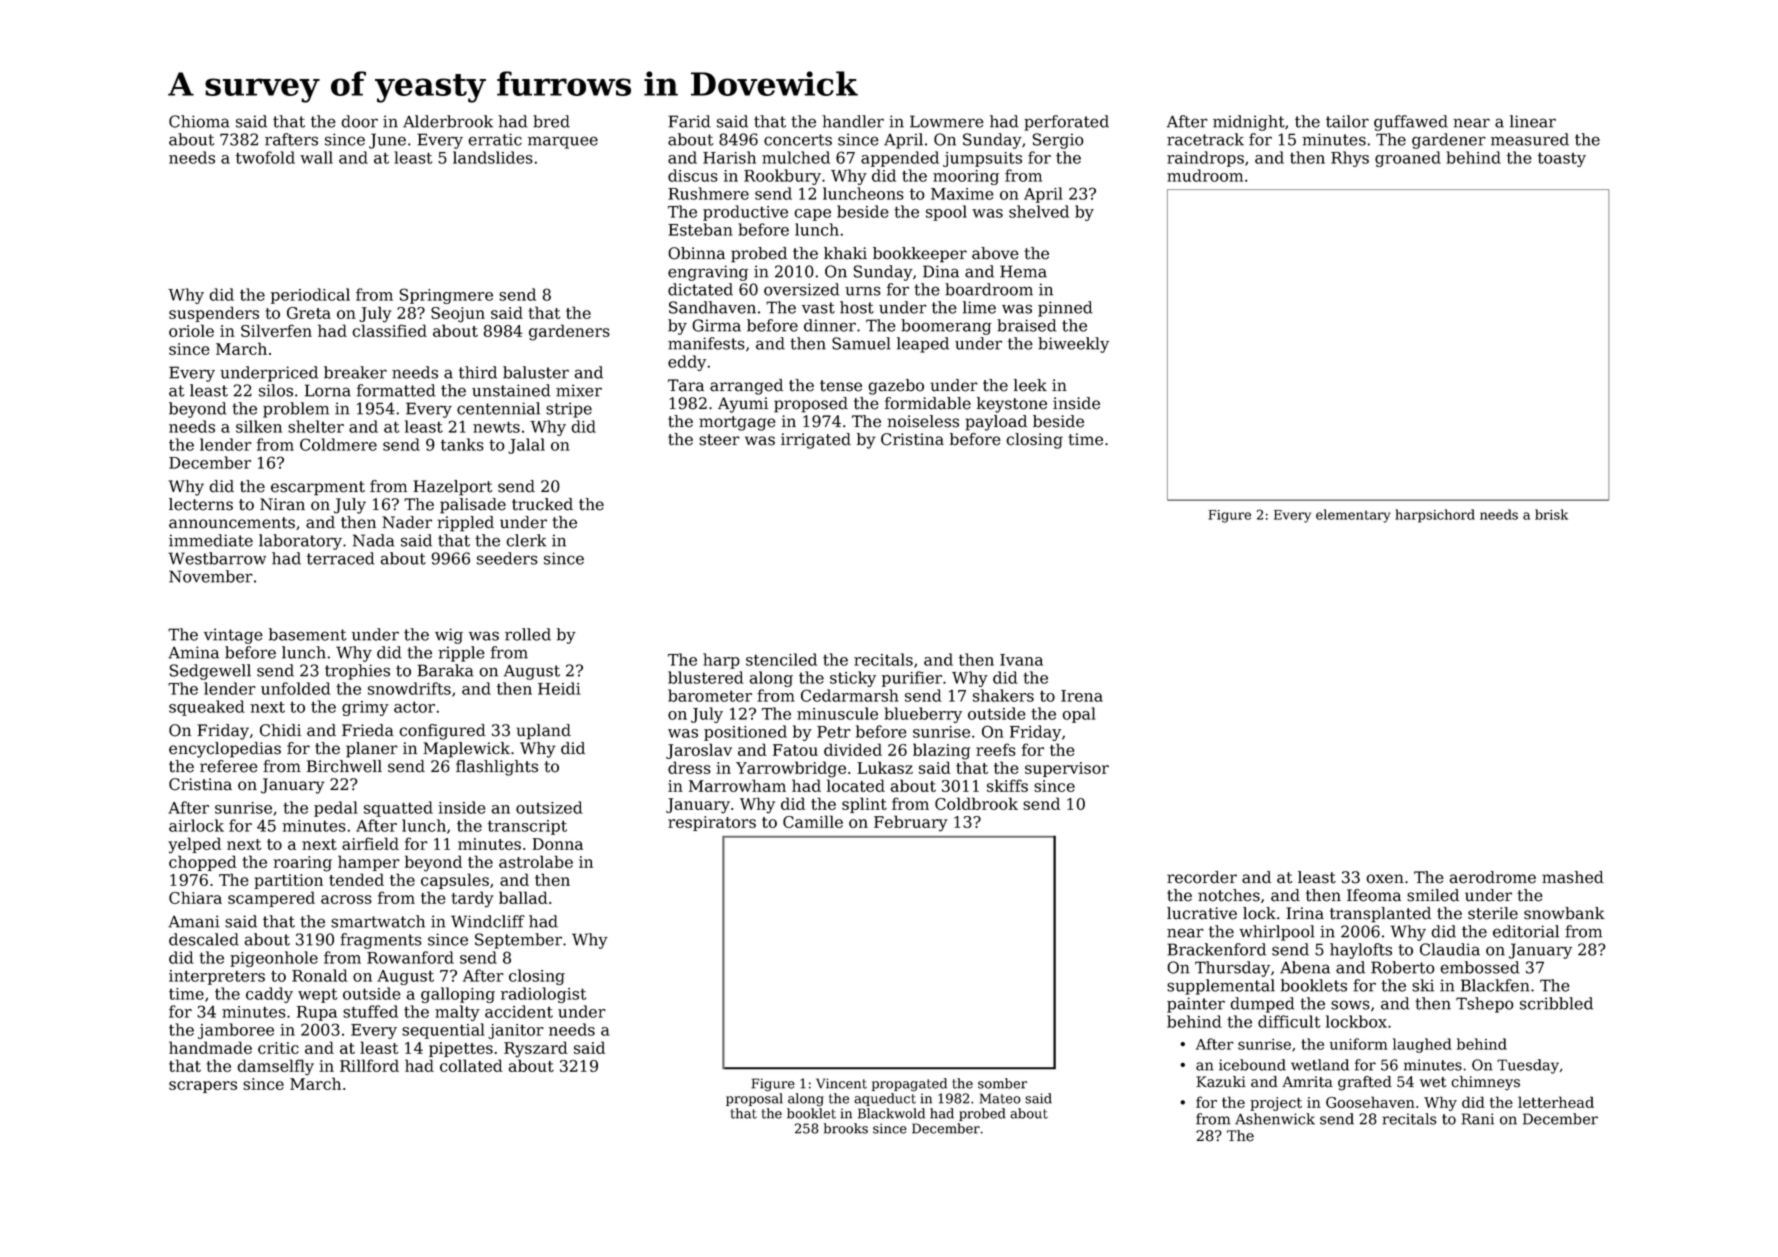 Image resolution: width=1778 pixels, height=1257 pixels. I want to click on urns, so click(862, 291).
